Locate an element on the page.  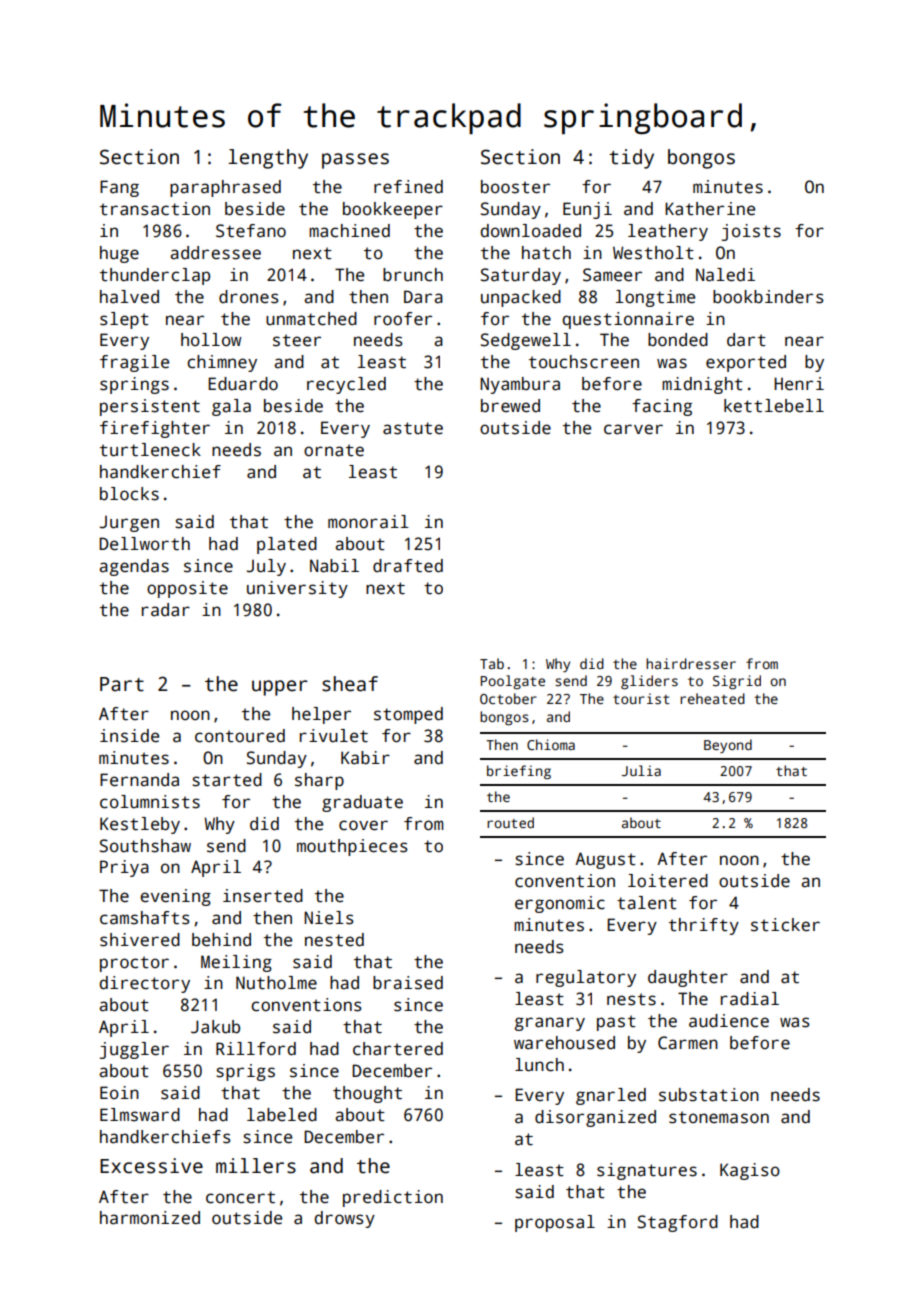
Kestleby is located at coordinates (140, 825).
